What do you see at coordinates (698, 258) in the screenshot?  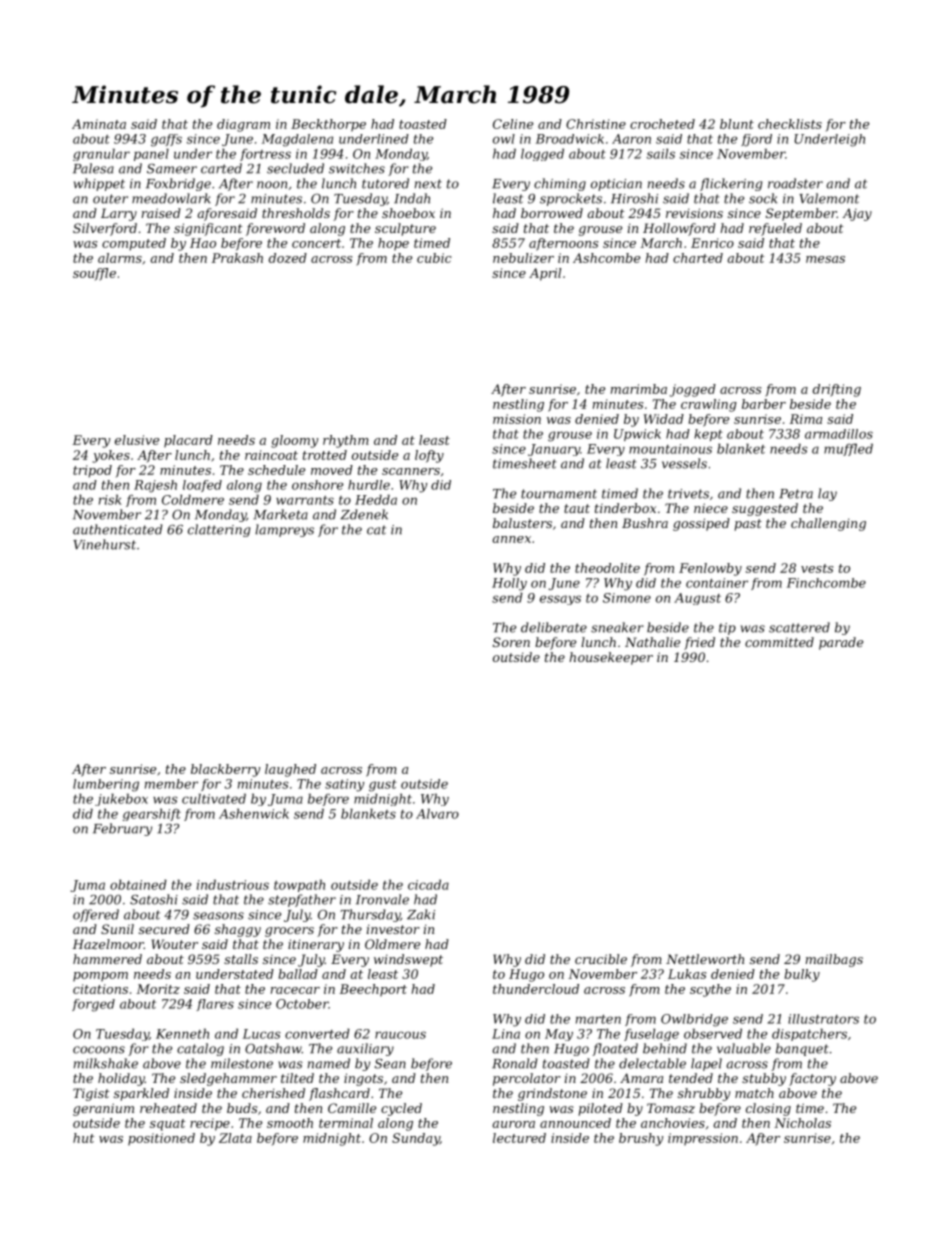 I see `charted` at bounding box center [698, 258].
